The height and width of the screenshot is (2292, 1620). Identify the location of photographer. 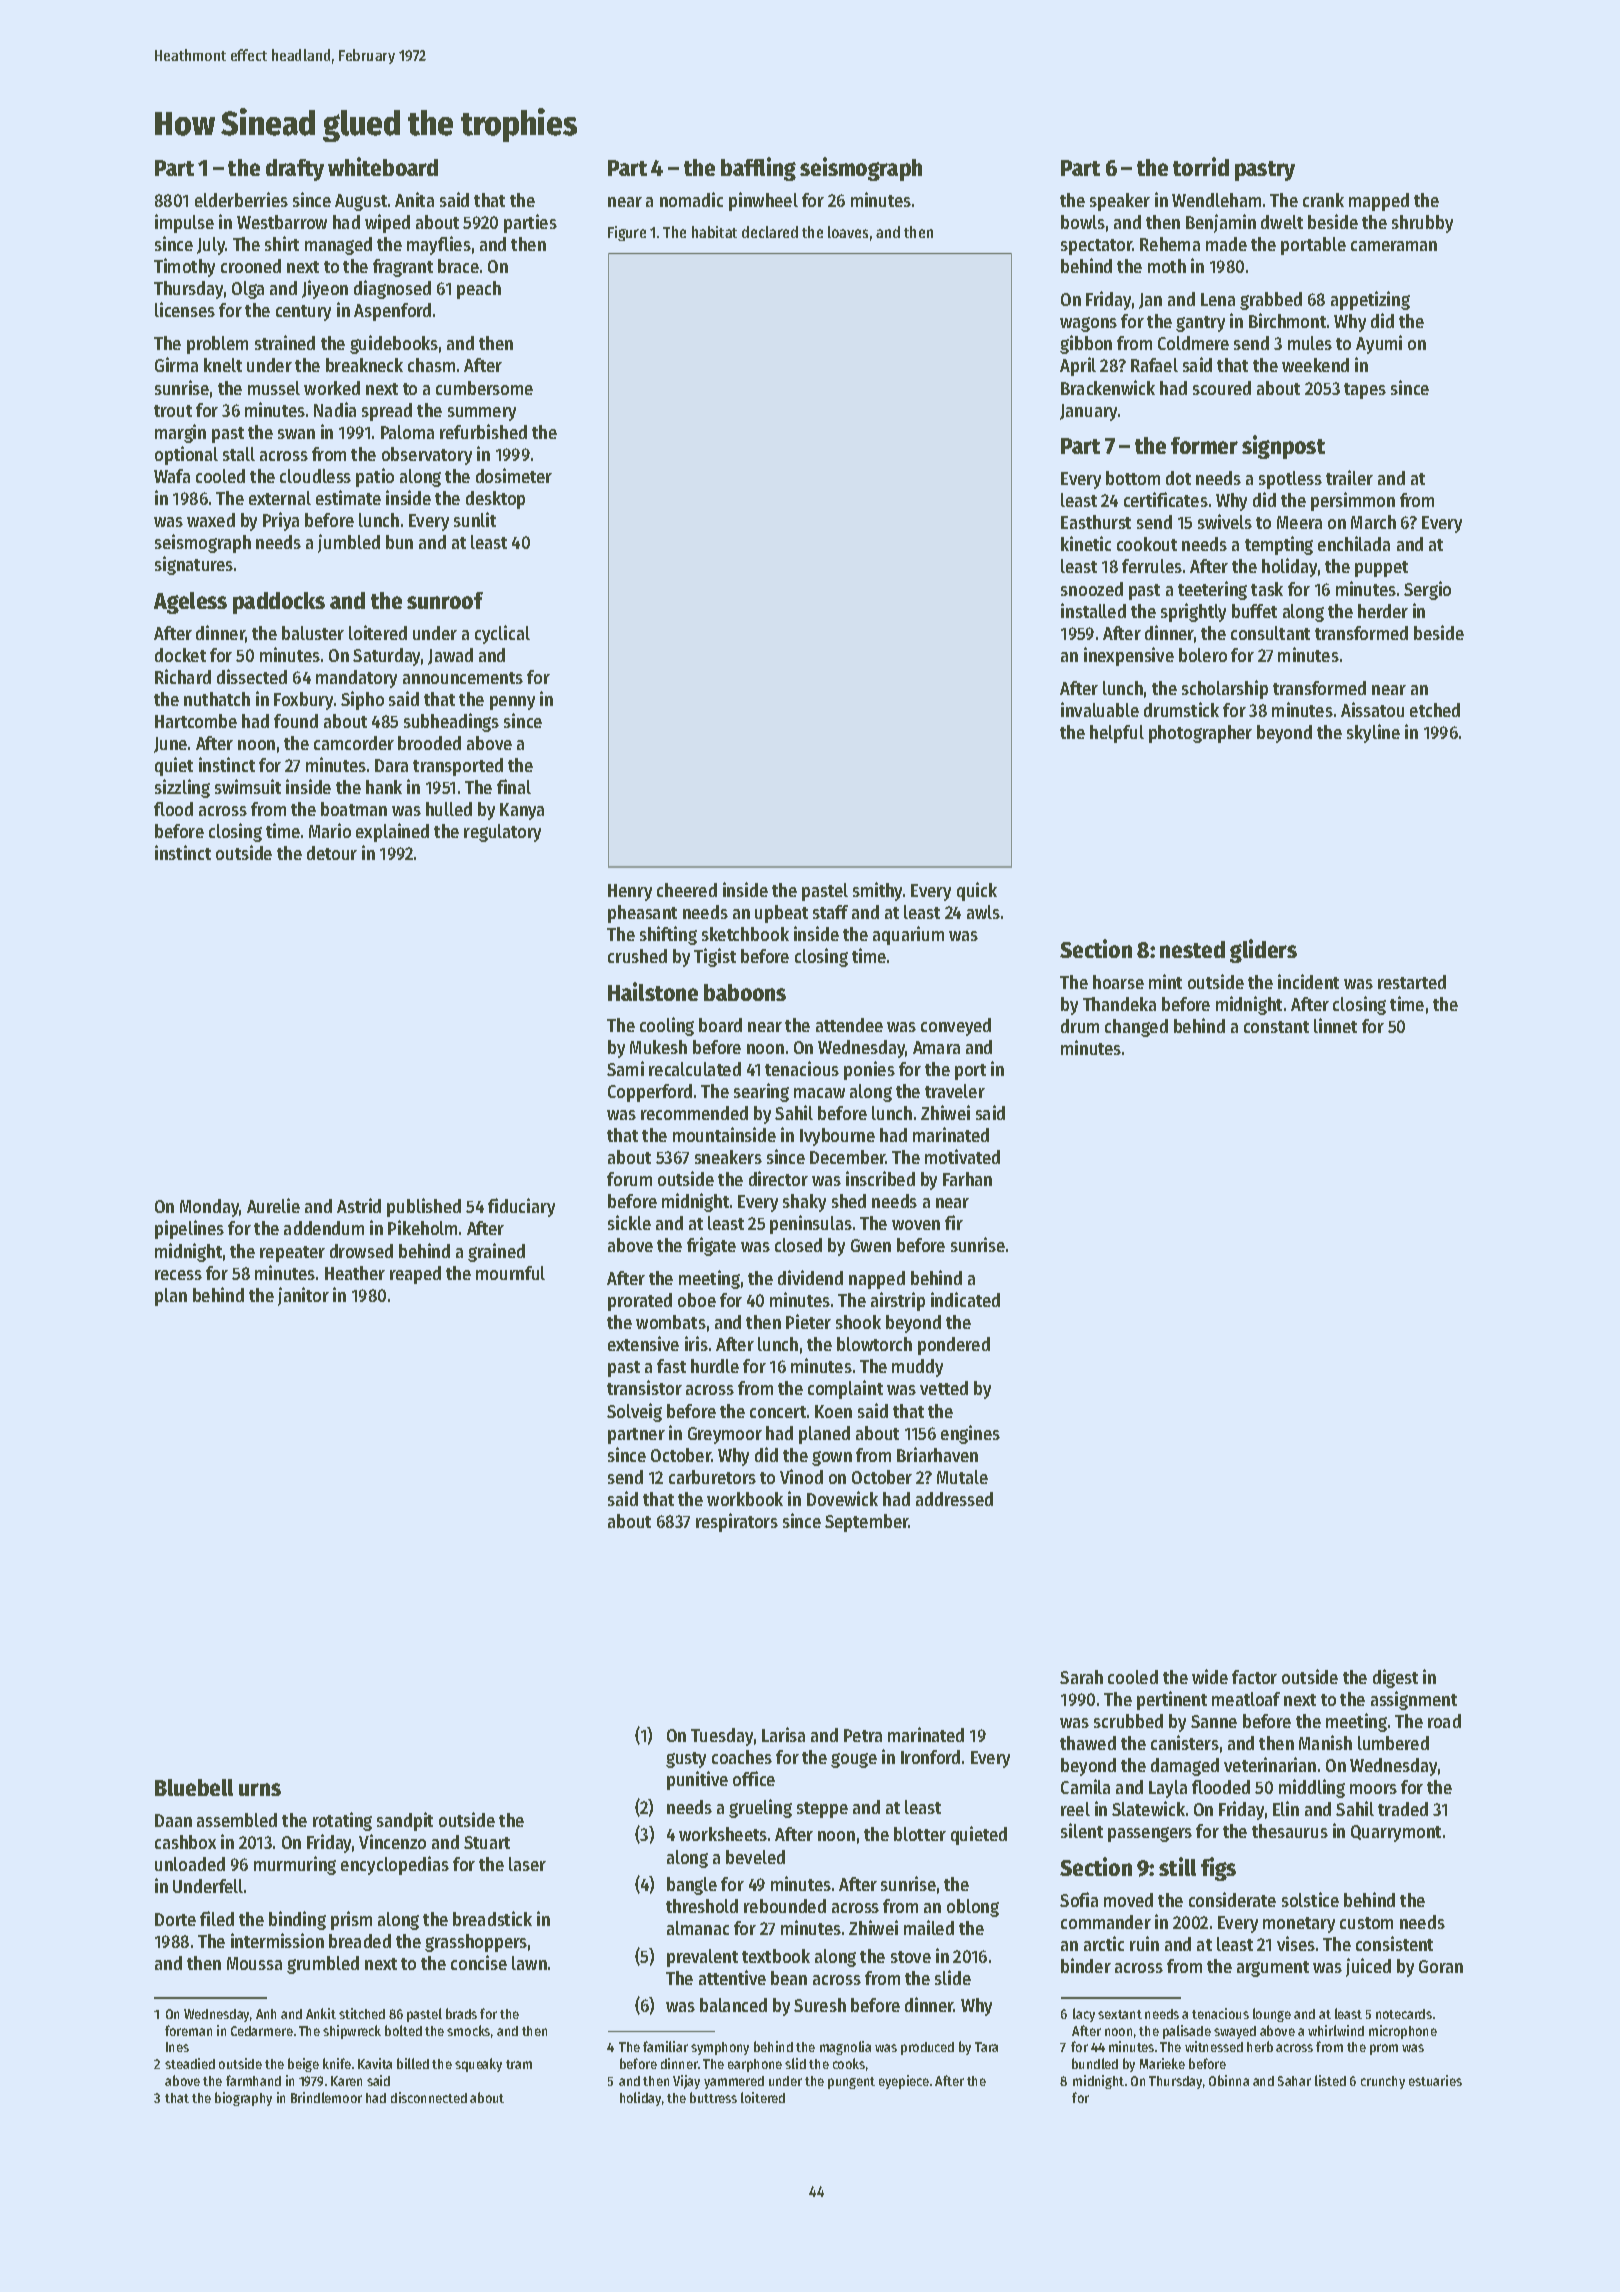
(1200, 734).
